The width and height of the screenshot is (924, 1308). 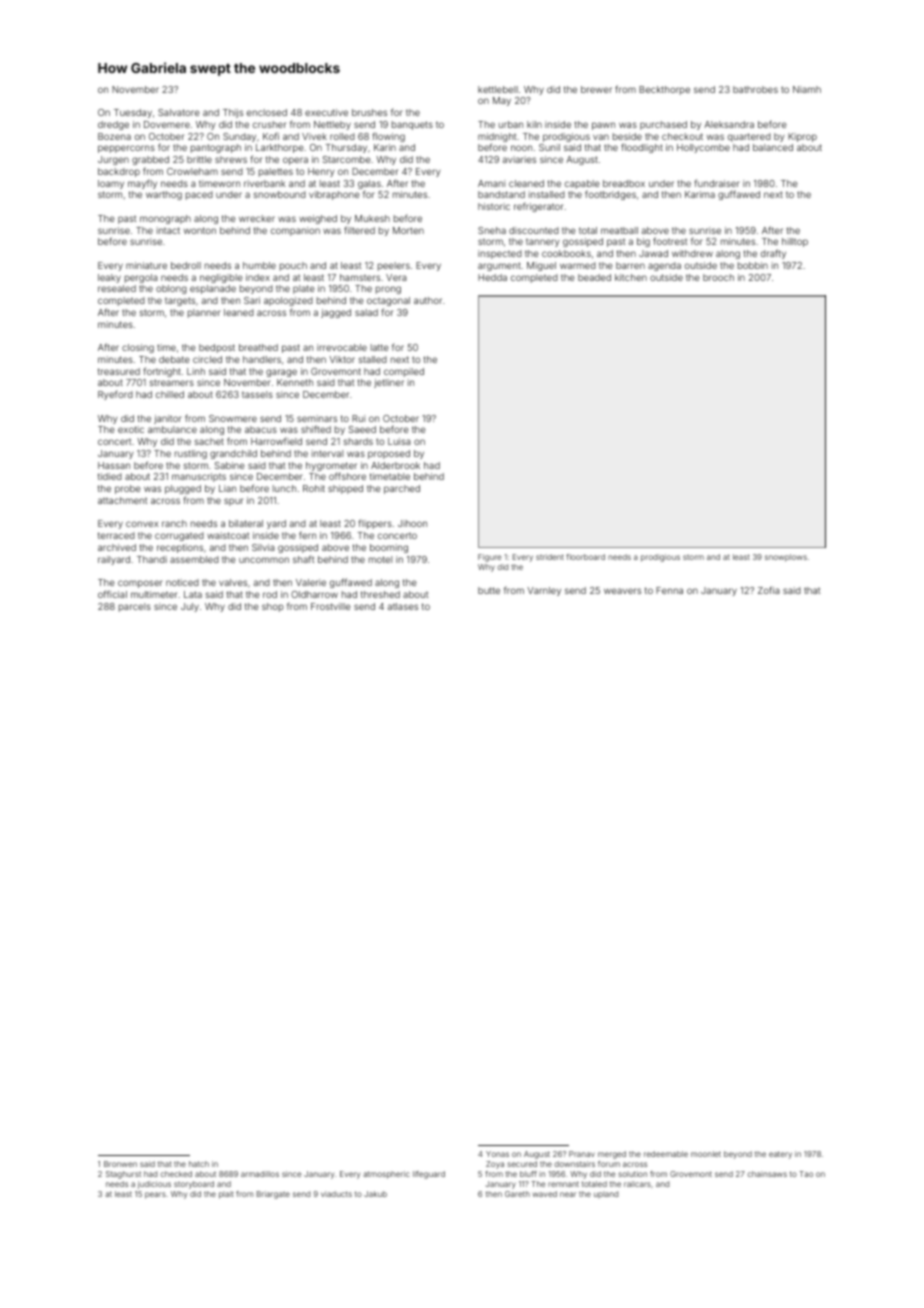 I want to click on pears, so click(x=155, y=1195).
